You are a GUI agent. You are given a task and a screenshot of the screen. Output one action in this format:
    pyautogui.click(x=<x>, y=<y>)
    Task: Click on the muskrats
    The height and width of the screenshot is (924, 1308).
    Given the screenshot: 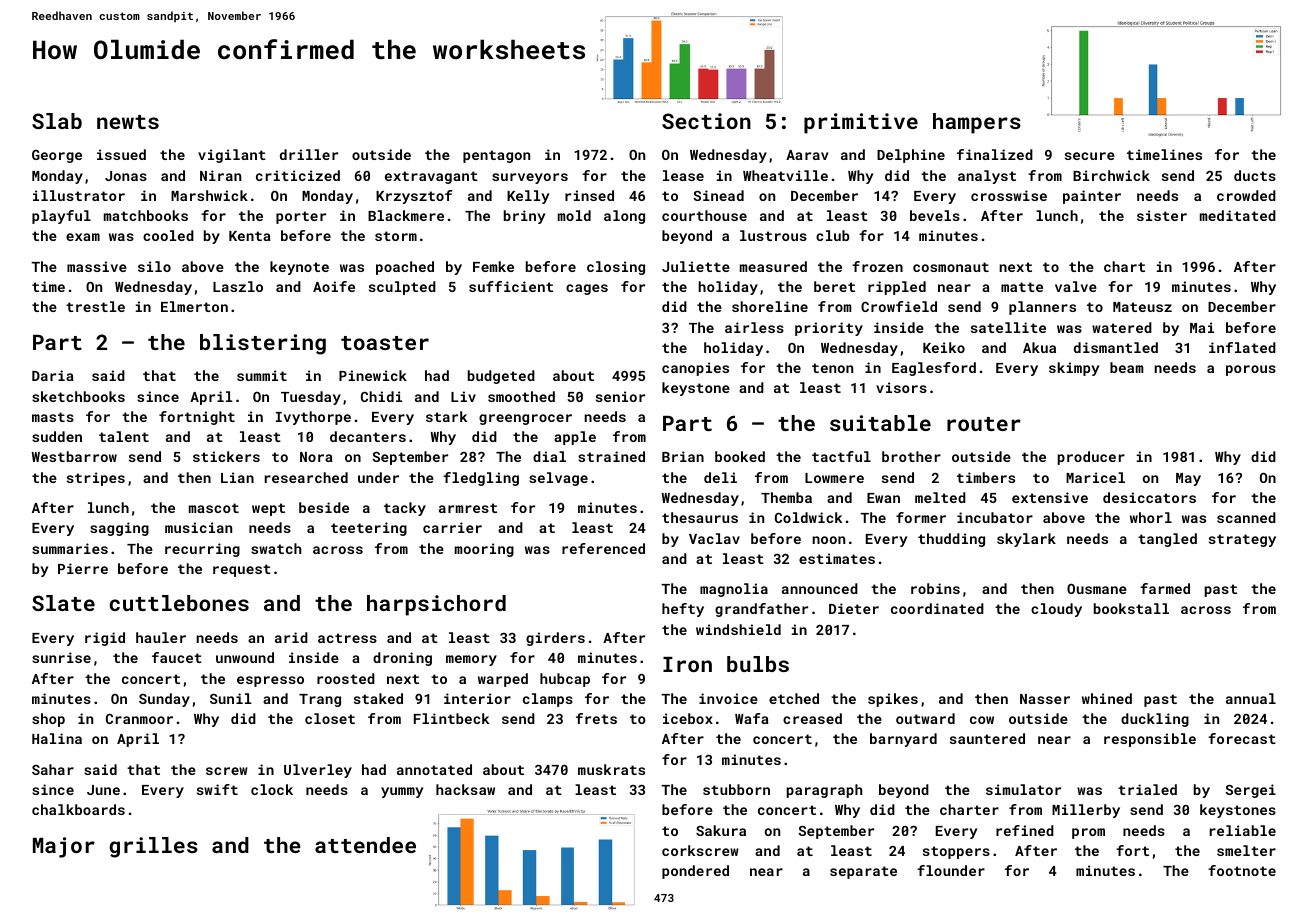 What is the action you would take?
    pyautogui.click(x=611, y=769)
